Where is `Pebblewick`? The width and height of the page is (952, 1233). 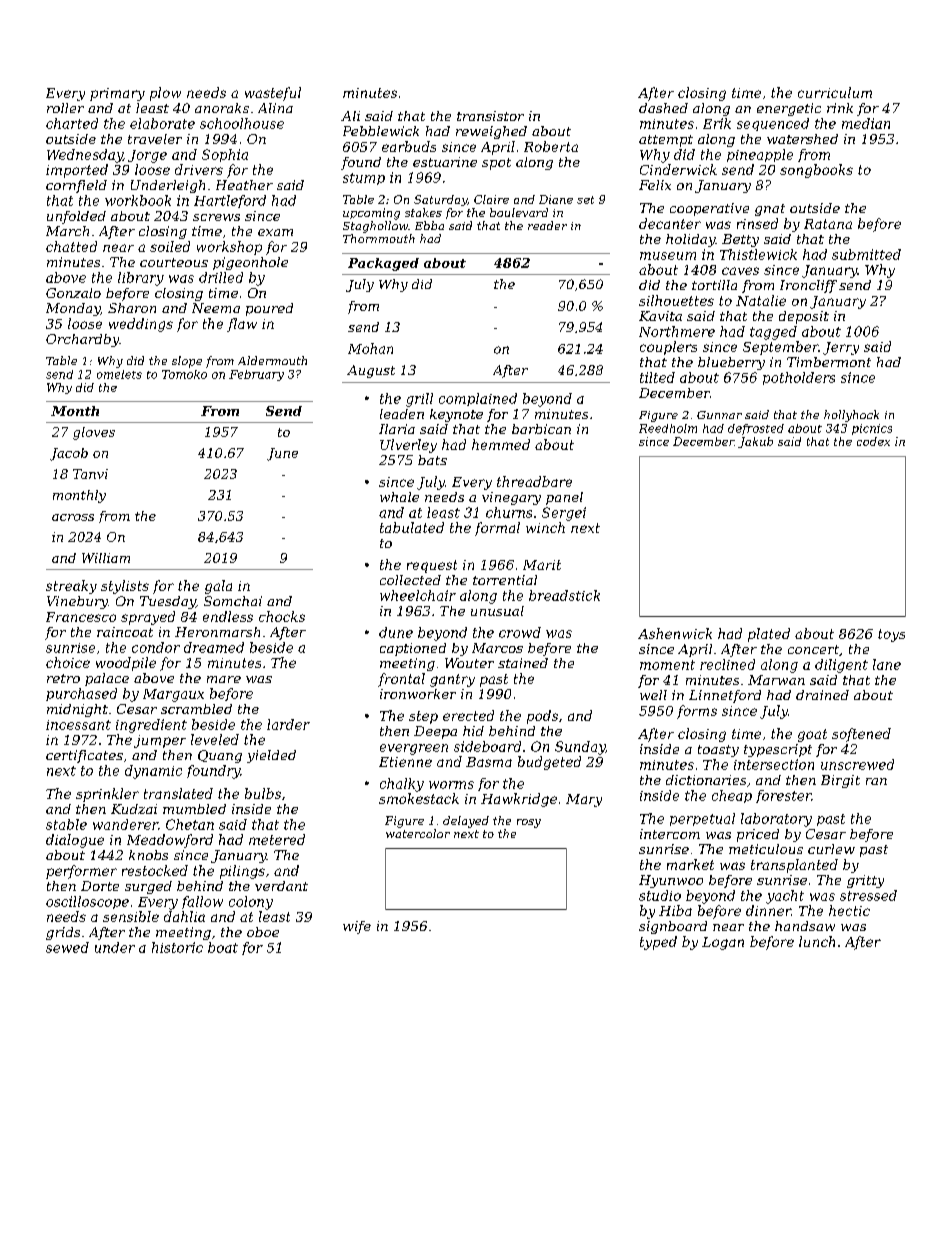 Pebblewick is located at coordinates (381, 131).
